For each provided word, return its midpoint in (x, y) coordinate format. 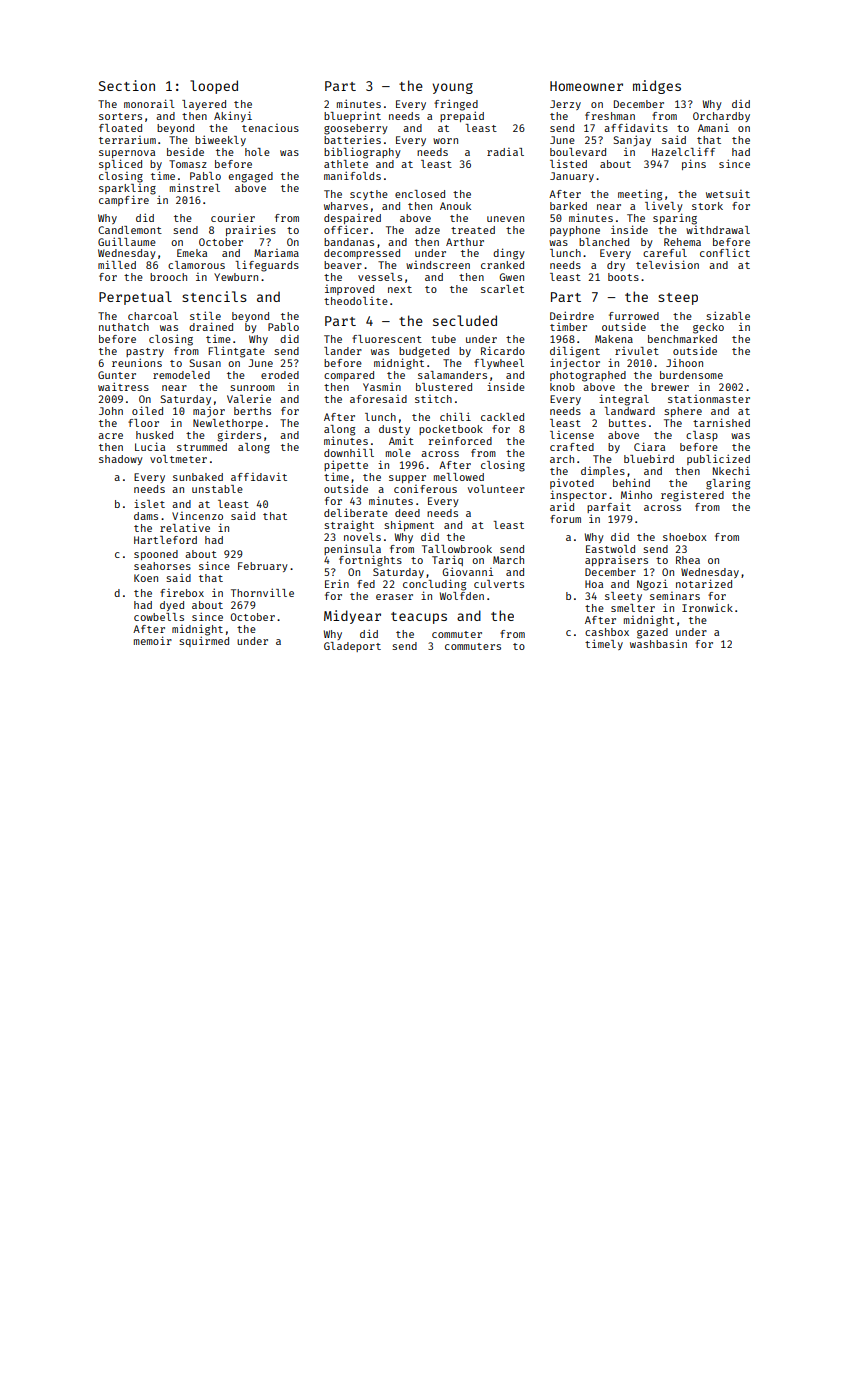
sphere (683, 412)
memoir (153, 640)
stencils (214, 296)
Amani (713, 127)
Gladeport (352, 647)
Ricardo (503, 350)
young (452, 88)
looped (214, 87)
